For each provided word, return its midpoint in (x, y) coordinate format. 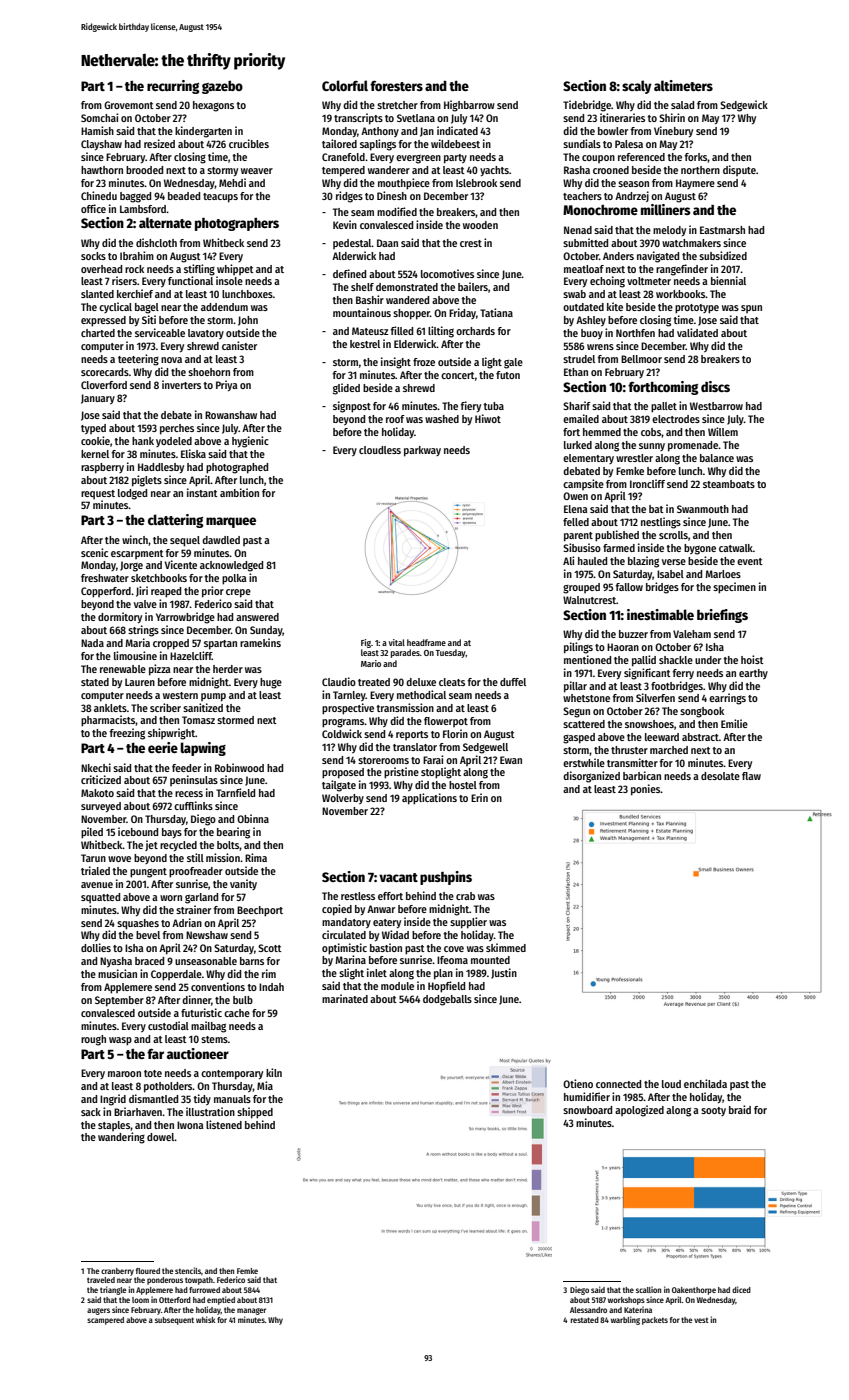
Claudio (339, 681)
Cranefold (343, 157)
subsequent (174, 1321)
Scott (270, 948)
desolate (720, 776)
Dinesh (392, 195)
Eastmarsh (722, 230)
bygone (700, 549)
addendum (224, 307)
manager (251, 1311)
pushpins (446, 878)
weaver (257, 171)
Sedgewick (744, 106)
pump (213, 697)
